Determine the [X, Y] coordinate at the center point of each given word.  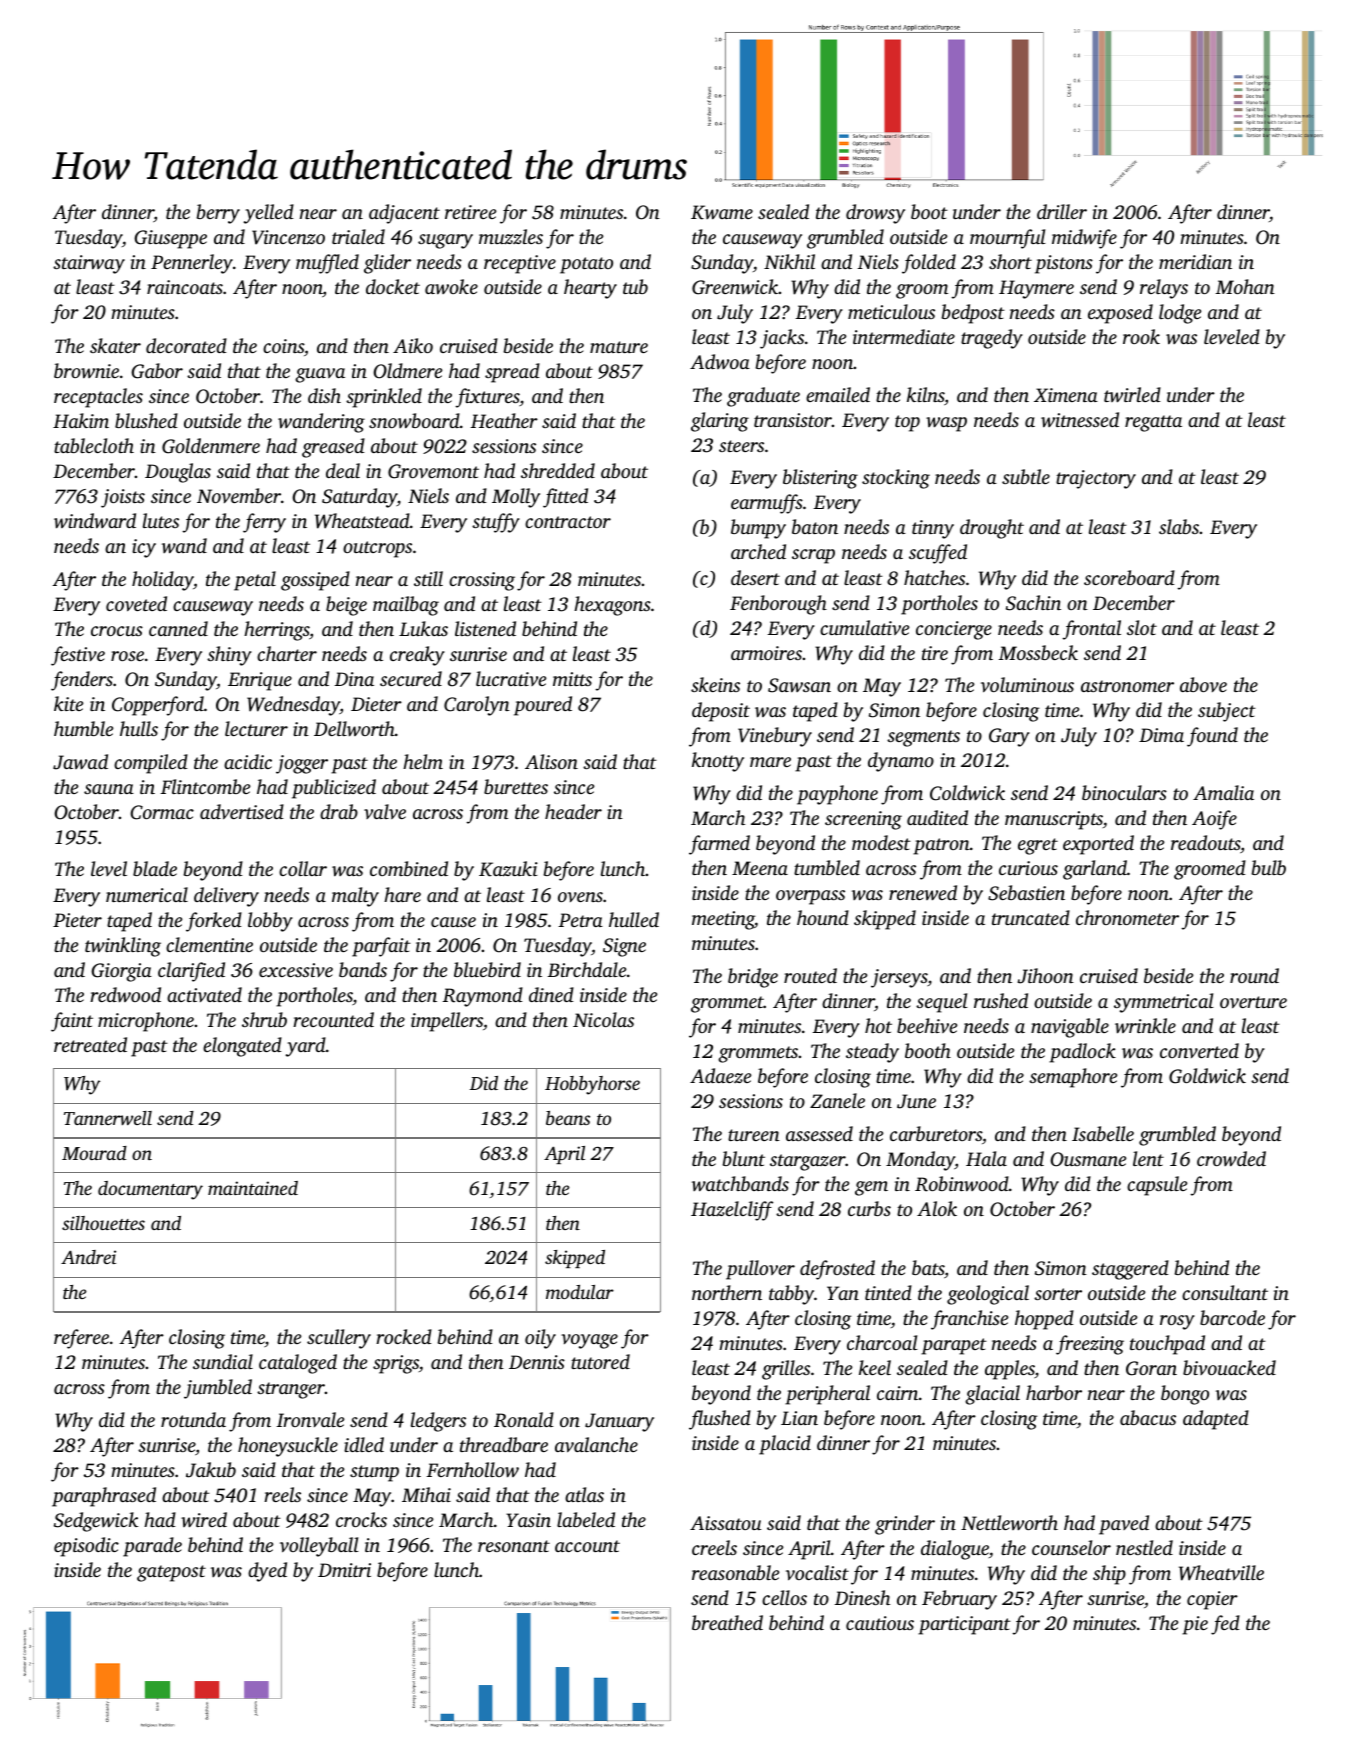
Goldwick [1207, 1076]
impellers [447, 1022]
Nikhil [789, 261]
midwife [1084, 239]
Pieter [77, 920]
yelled [269, 214]
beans [568, 1118]
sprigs [396, 1364]
